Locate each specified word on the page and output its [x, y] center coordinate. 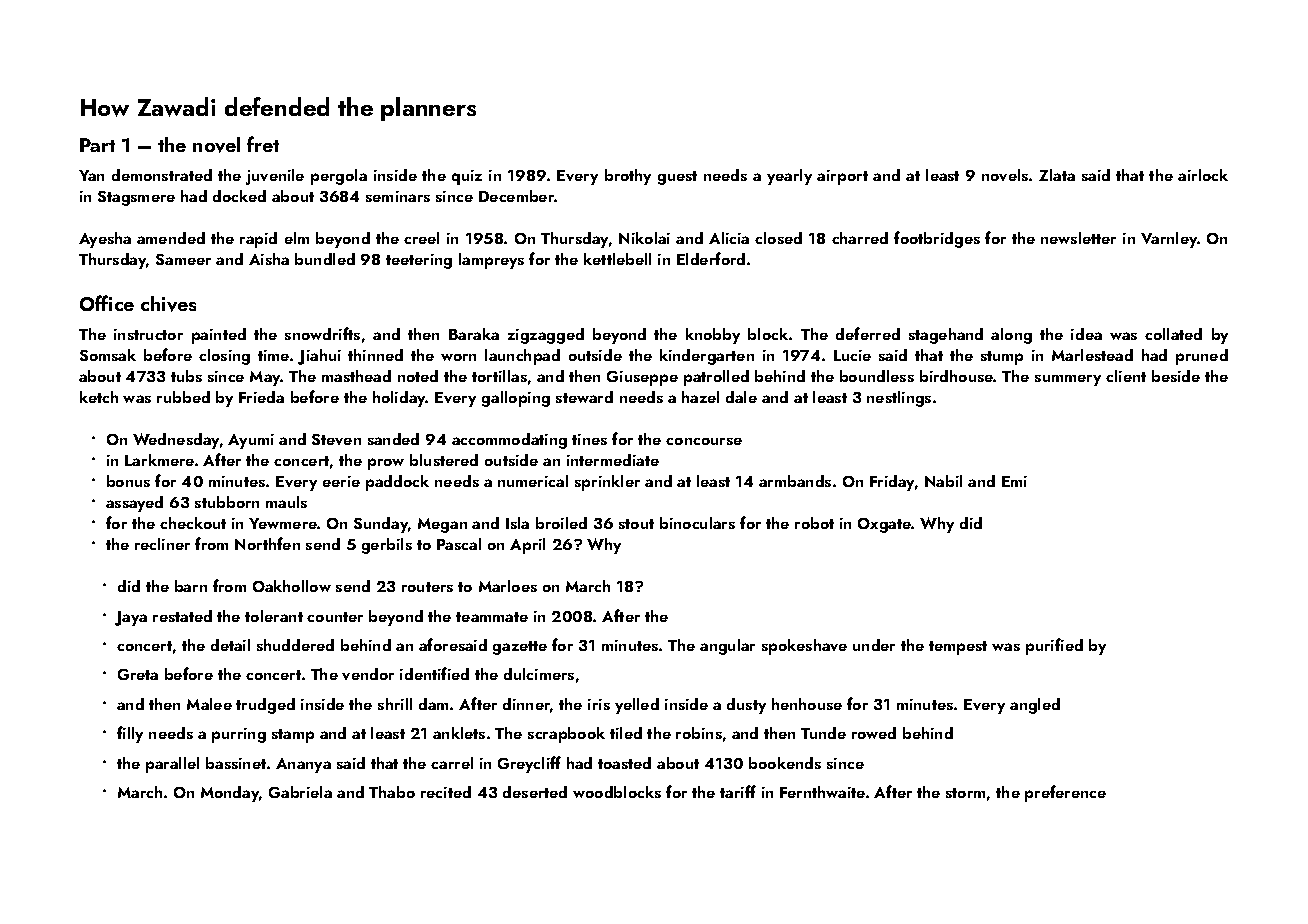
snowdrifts [322, 333]
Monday [230, 794]
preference [1065, 793]
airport [842, 177]
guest [677, 178]
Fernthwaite [822, 792]
